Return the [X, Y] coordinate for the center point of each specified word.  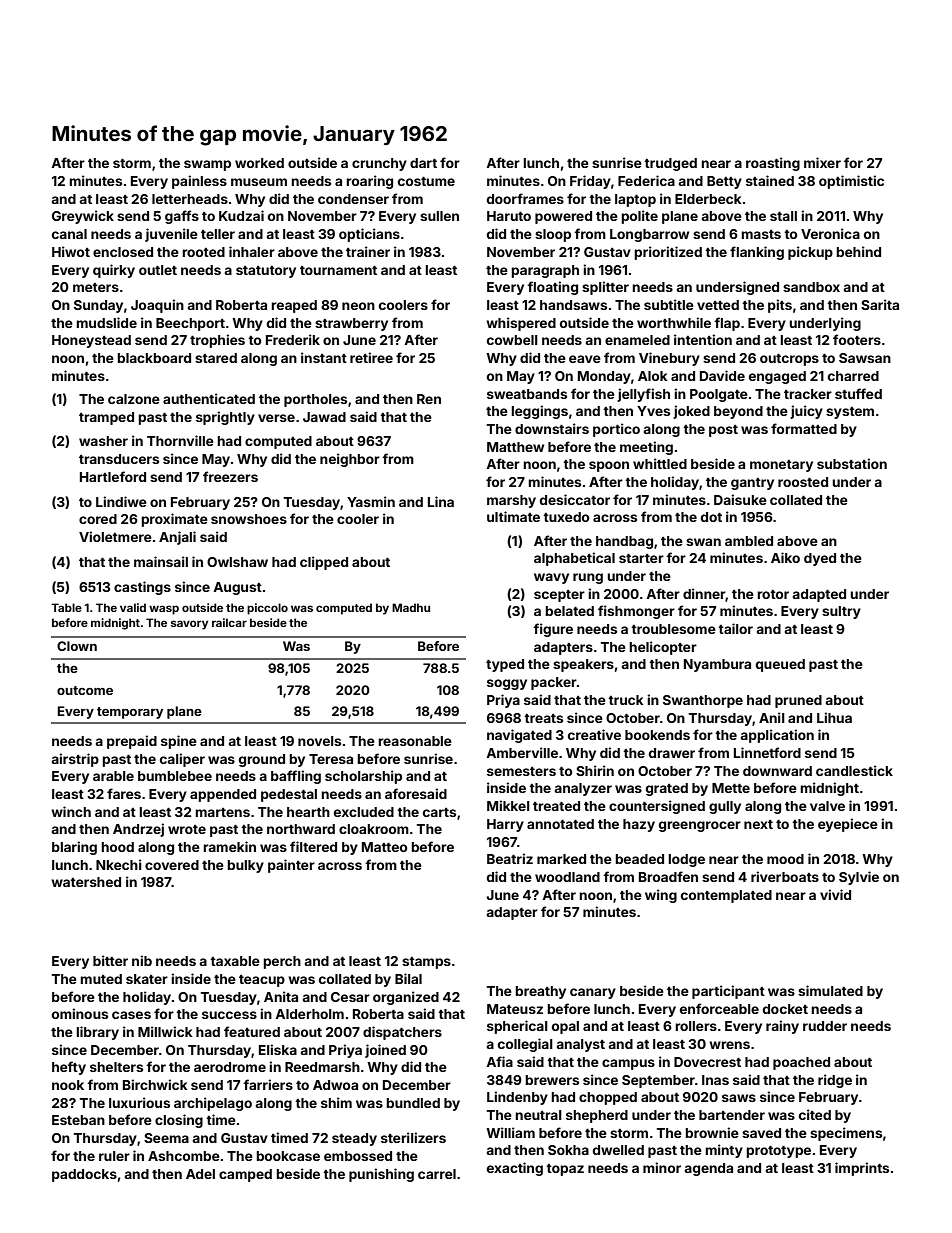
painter [291, 866]
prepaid [132, 742]
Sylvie [859, 878]
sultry [841, 612]
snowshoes [249, 519]
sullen [439, 216]
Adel [200, 1174]
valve [827, 806]
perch [282, 962]
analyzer [583, 789]
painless [199, 182]
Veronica [830, 233]
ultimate [513, 516]
